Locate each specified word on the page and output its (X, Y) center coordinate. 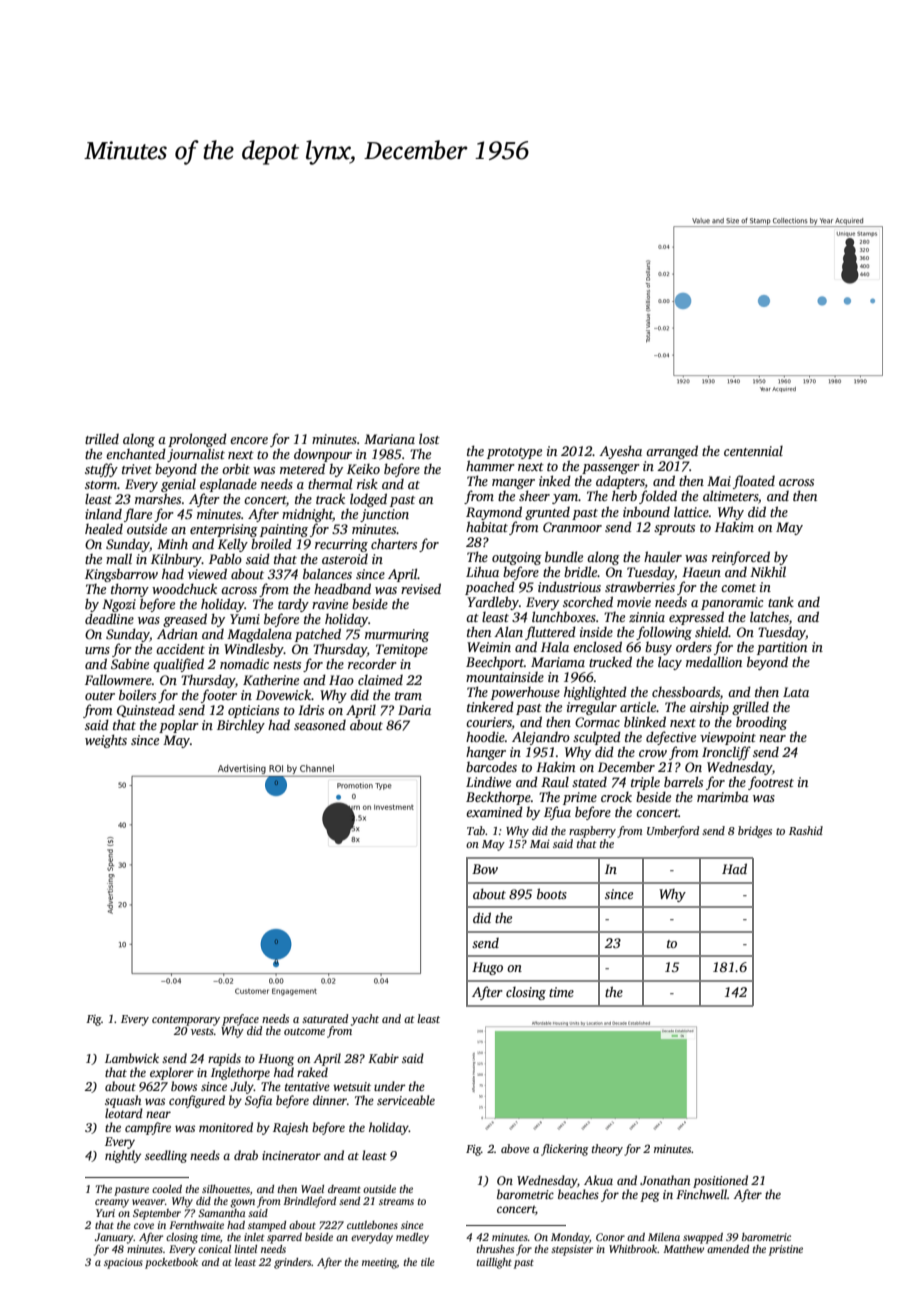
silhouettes (226, 1189)
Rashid (806, 830)
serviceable (406, 1100)
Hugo (487, 968)
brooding (761, 723)
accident (180, 649)
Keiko (363, 468)
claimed (380, 680)
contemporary (186, 1021)
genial (178, 485)
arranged (672, 452)
